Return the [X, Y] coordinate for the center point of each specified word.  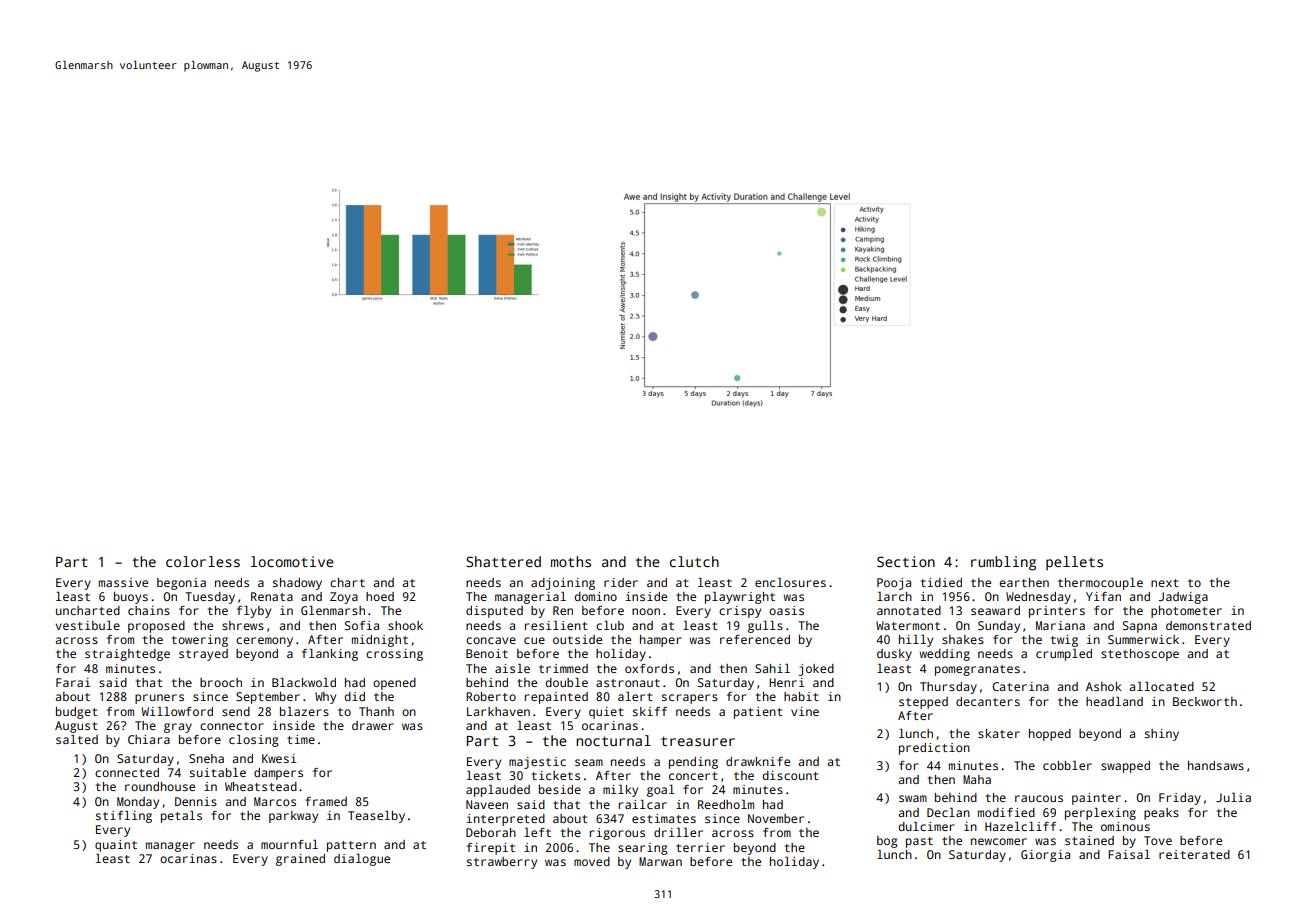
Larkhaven [498, 711]
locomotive [292, 561]
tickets [555, 775]
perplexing [1100, 814]
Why [325, 698]
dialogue [362, 860]
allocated [1161, 686]
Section [906, 561]
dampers [278, 774]
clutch [694, 561]
